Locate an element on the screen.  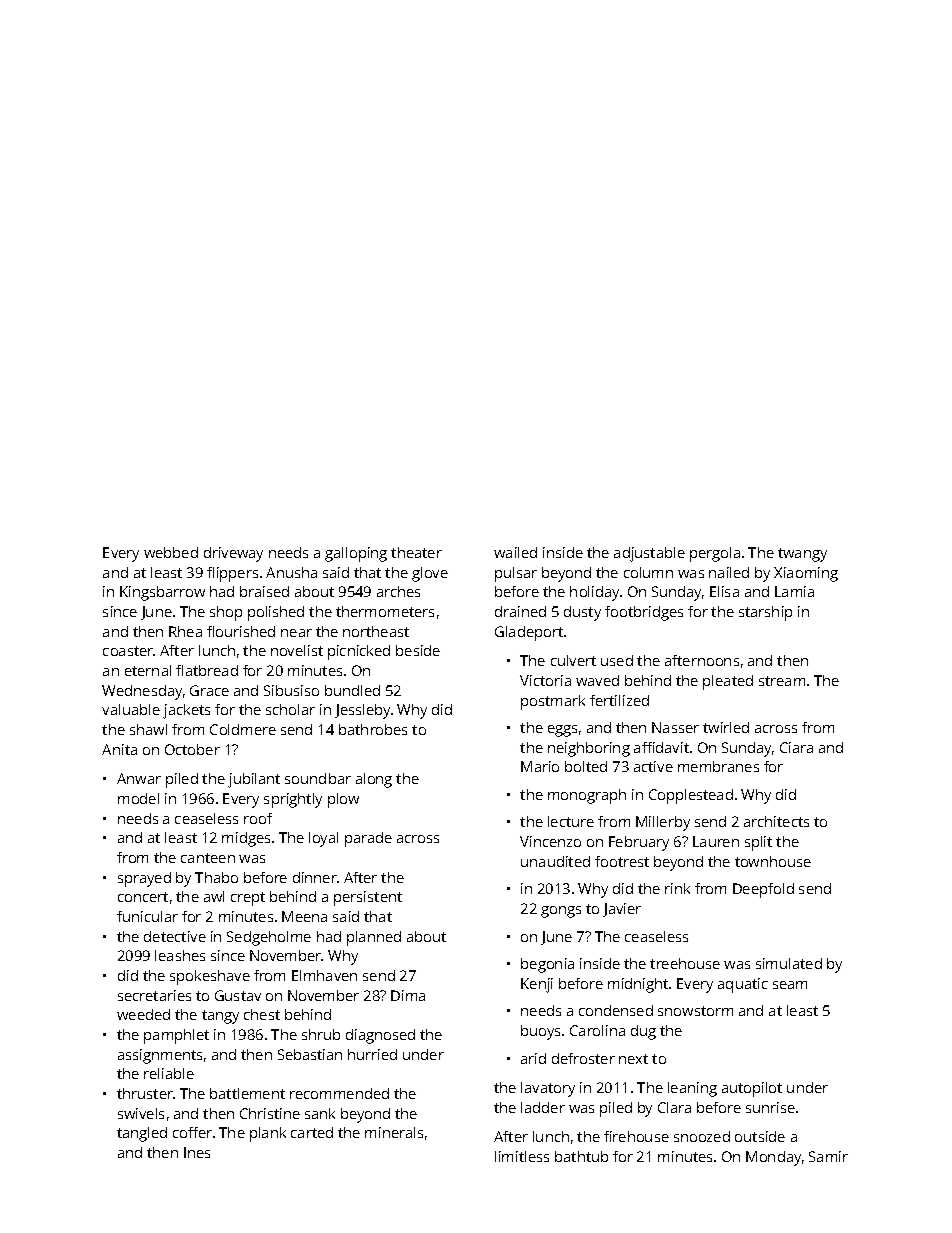
Vincenzo is located at coordinates (550, 841).
